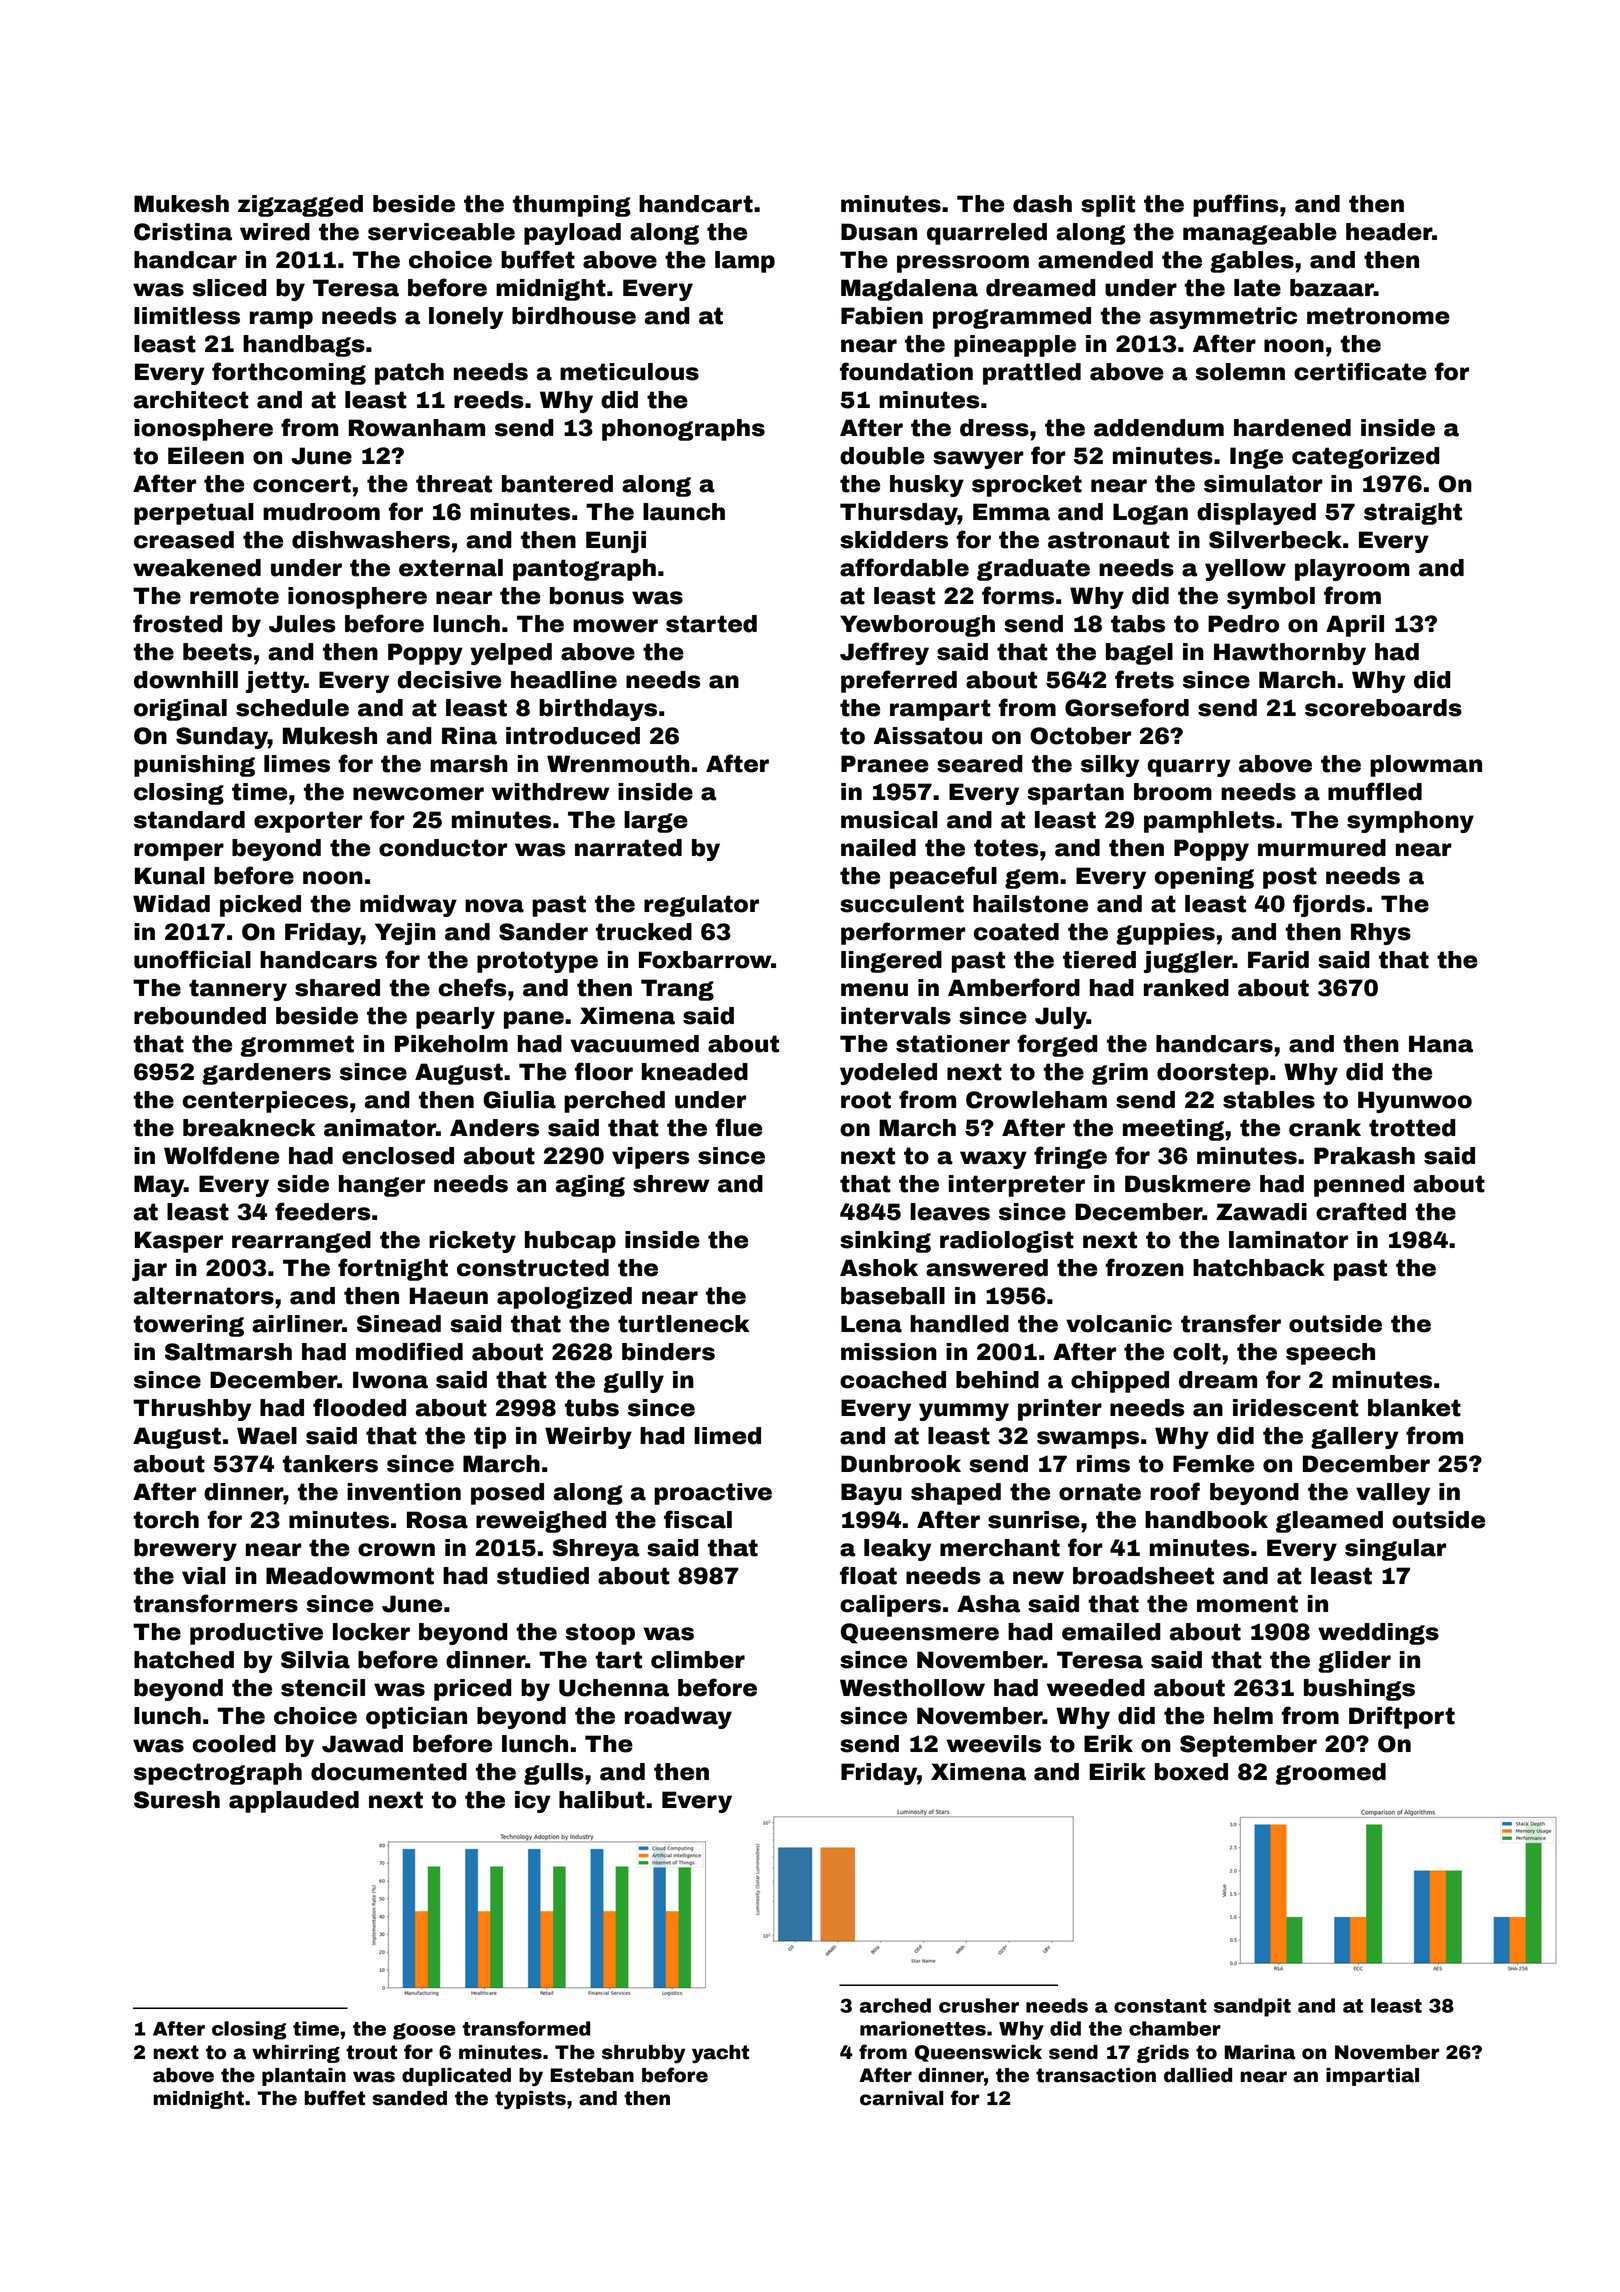 The width and height of the document is (1620, 2292). Describe the element at coordinates (187, 316) in the document. I see `limitless` at that location.
